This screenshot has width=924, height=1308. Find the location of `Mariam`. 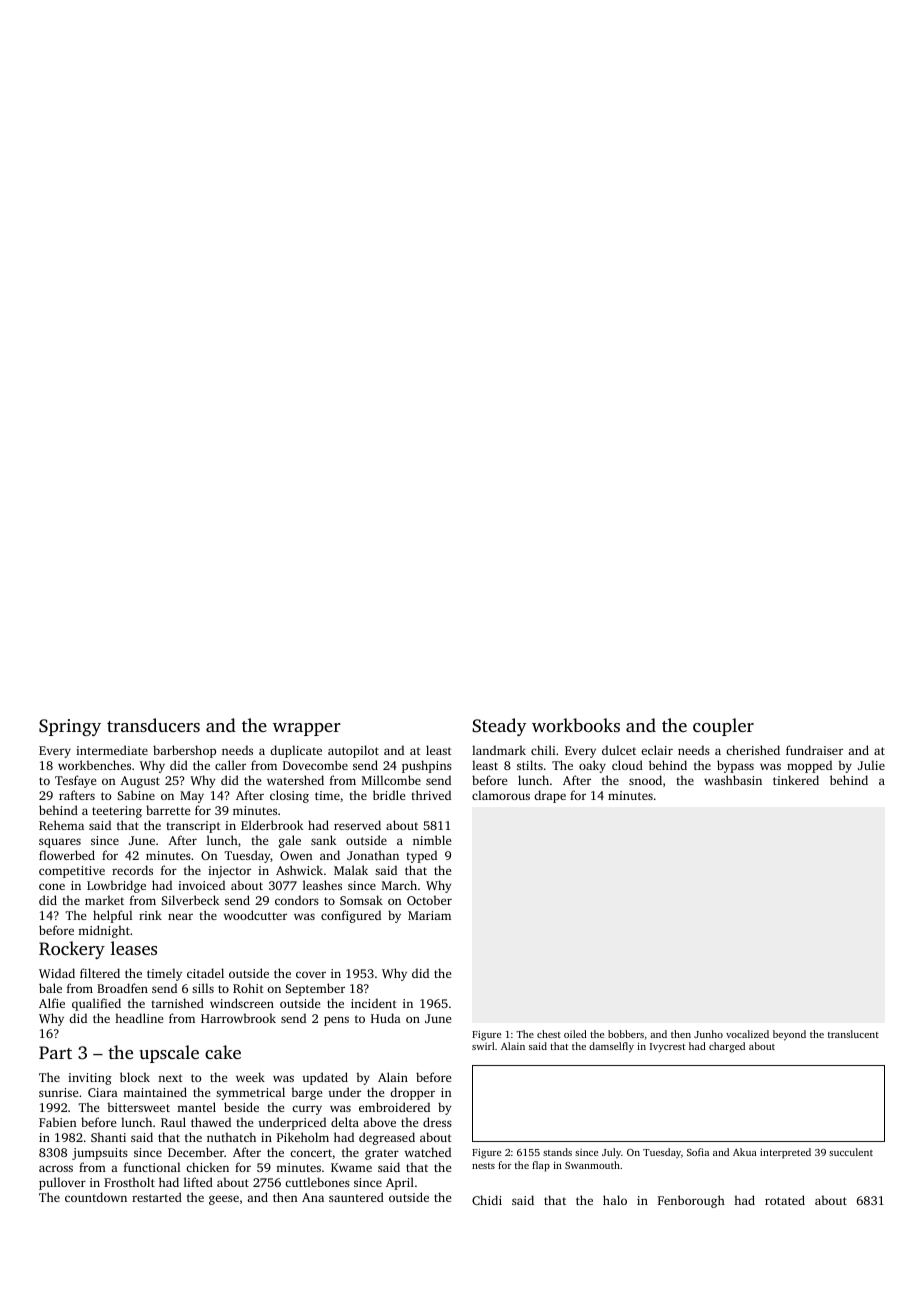

Mariam is located at coordinates (429, 915).
